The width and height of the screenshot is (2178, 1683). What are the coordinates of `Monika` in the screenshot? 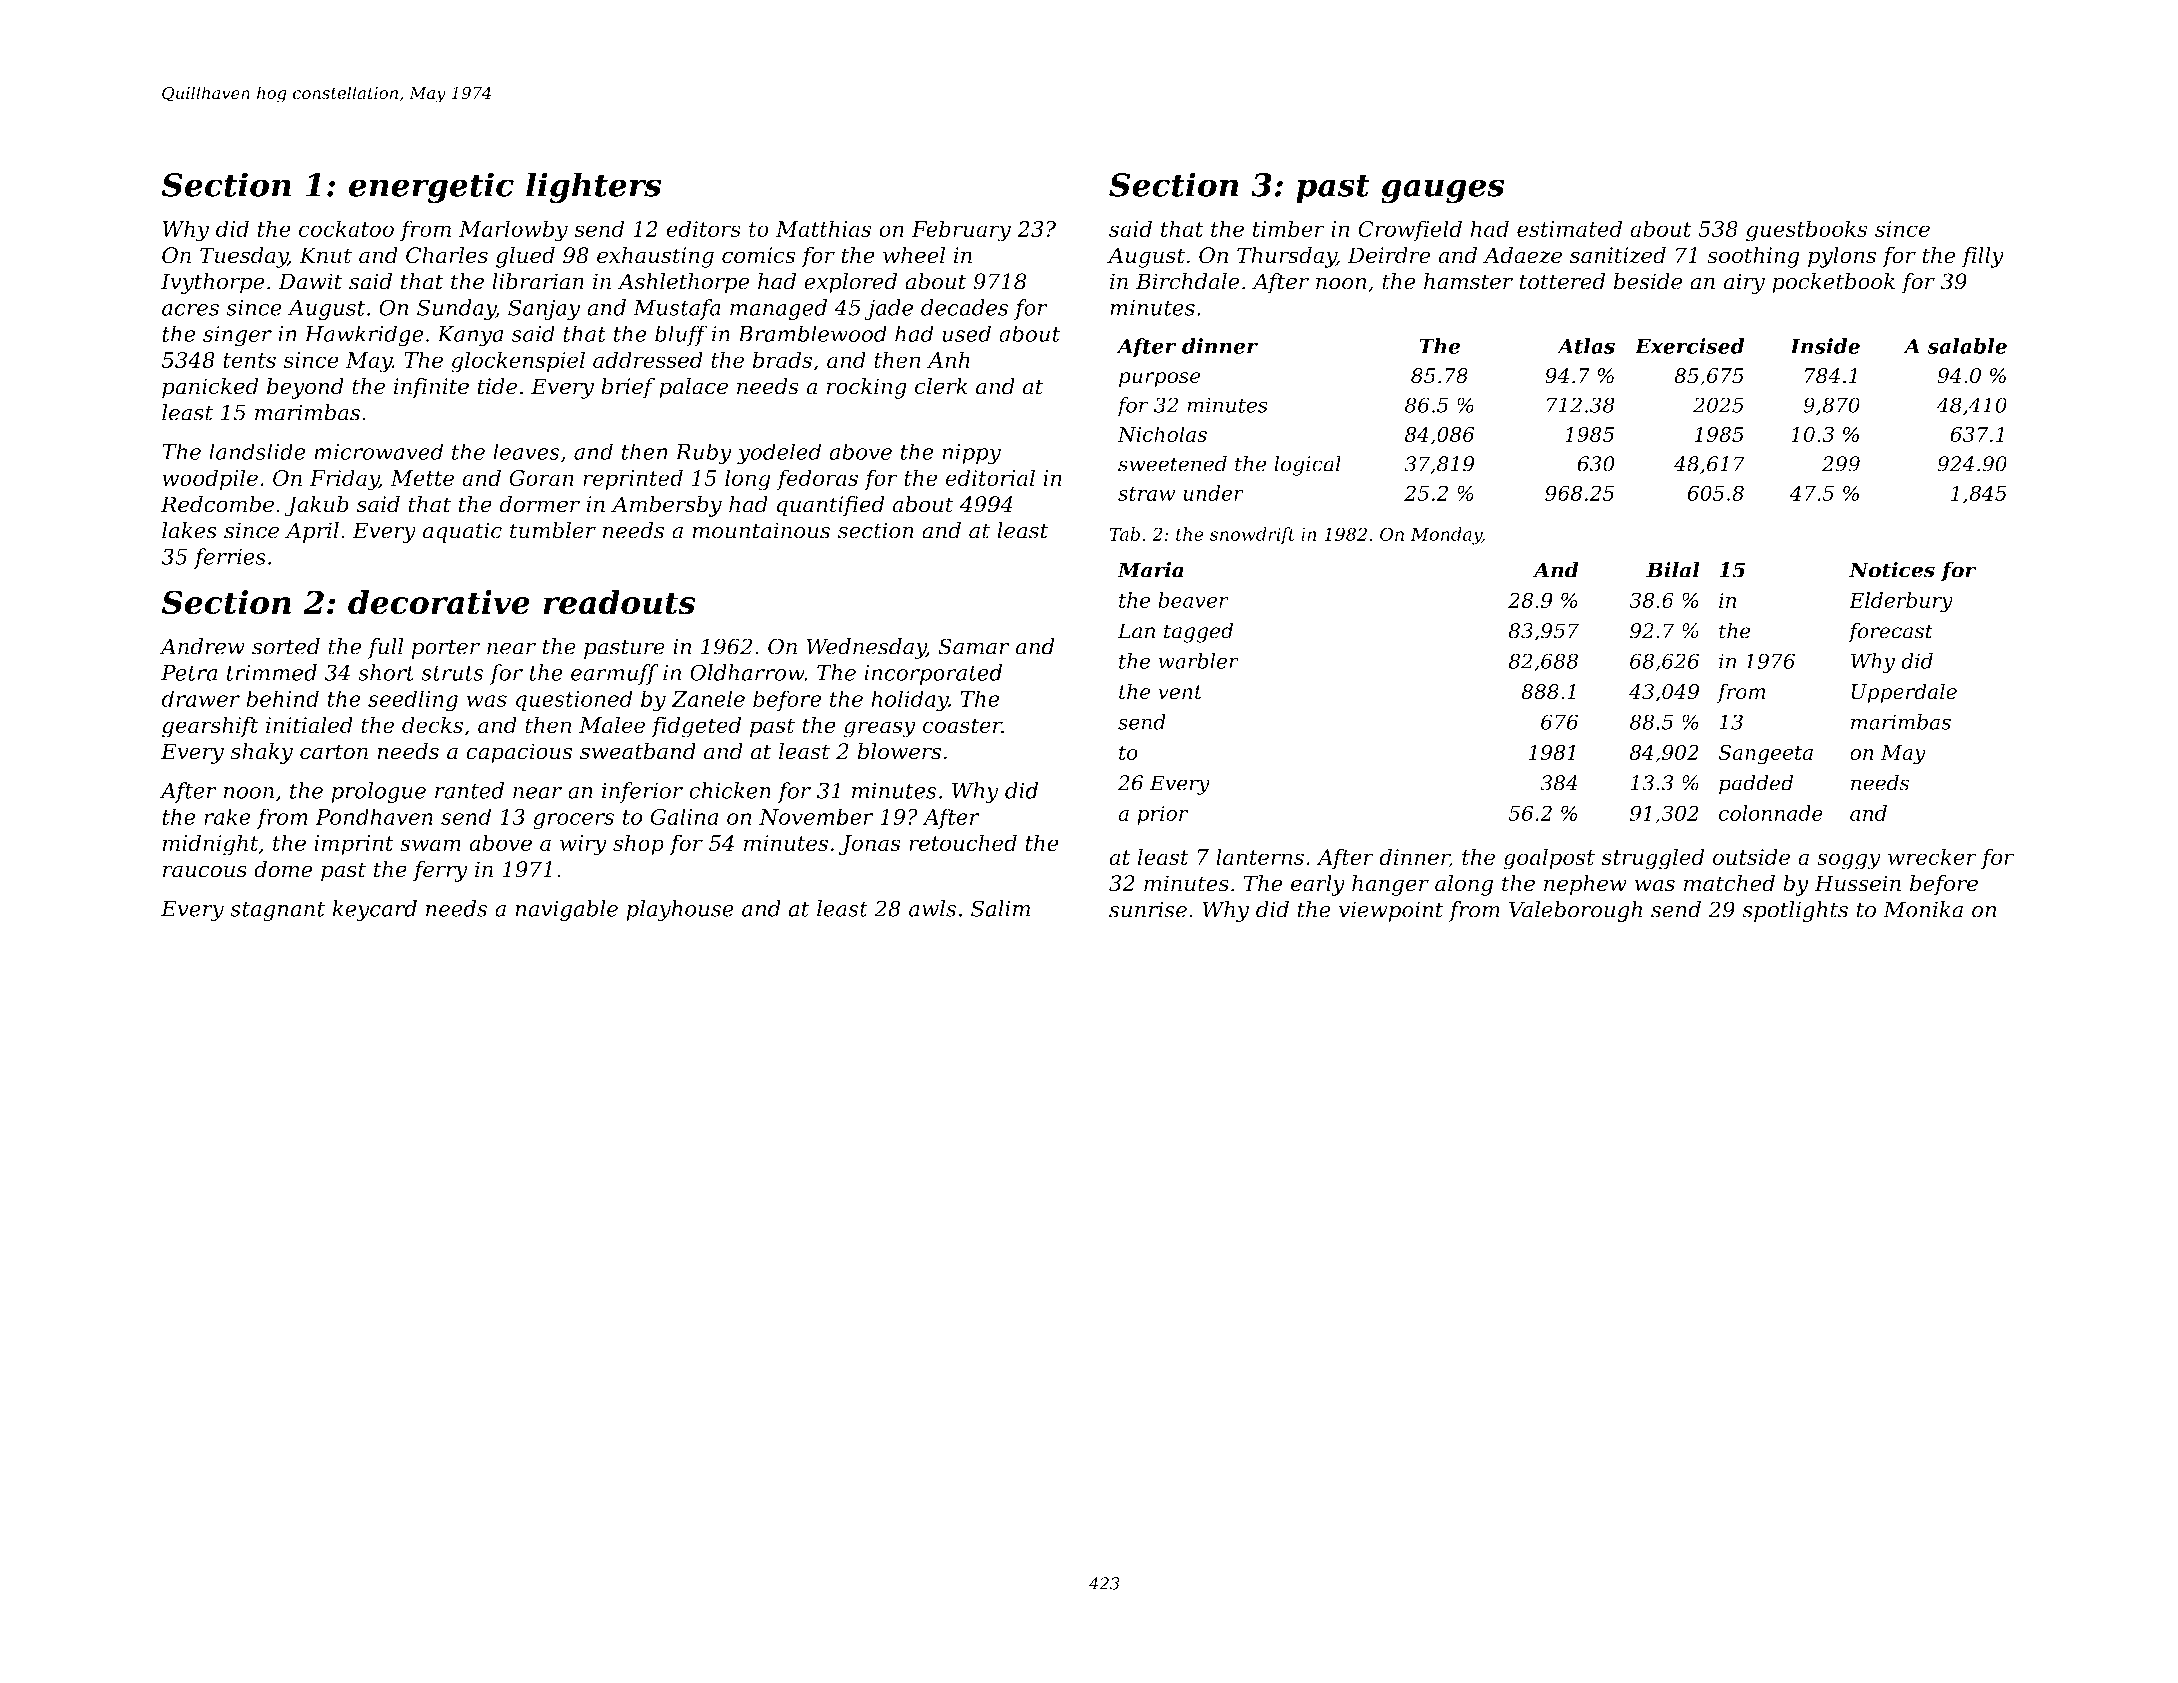 It's located at (1923, 909).
